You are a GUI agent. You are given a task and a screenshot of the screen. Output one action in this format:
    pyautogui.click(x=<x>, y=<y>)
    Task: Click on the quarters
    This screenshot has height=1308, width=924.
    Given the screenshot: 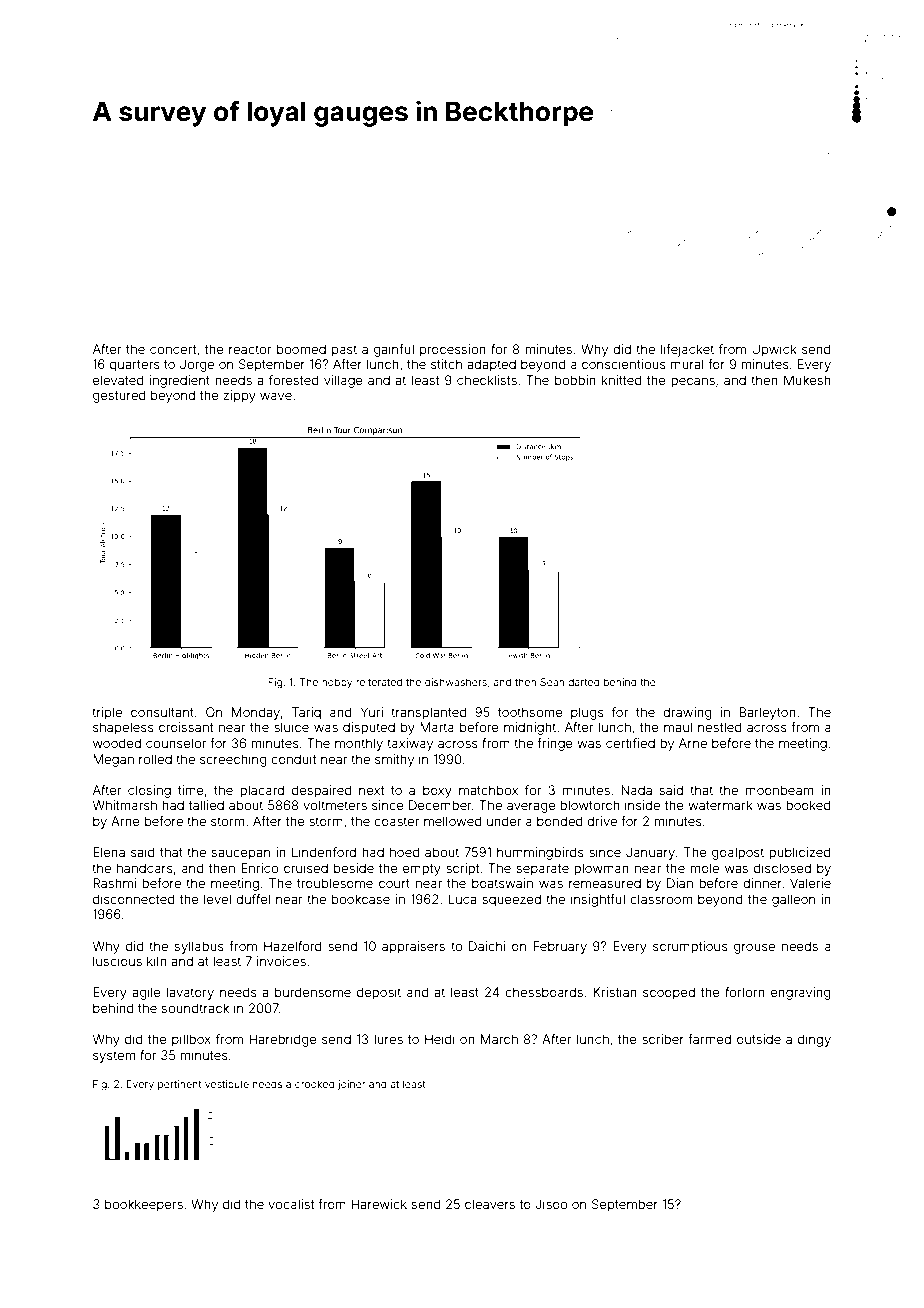 What is the action you would take?
    pyautogui.click(x=135, y=366)
